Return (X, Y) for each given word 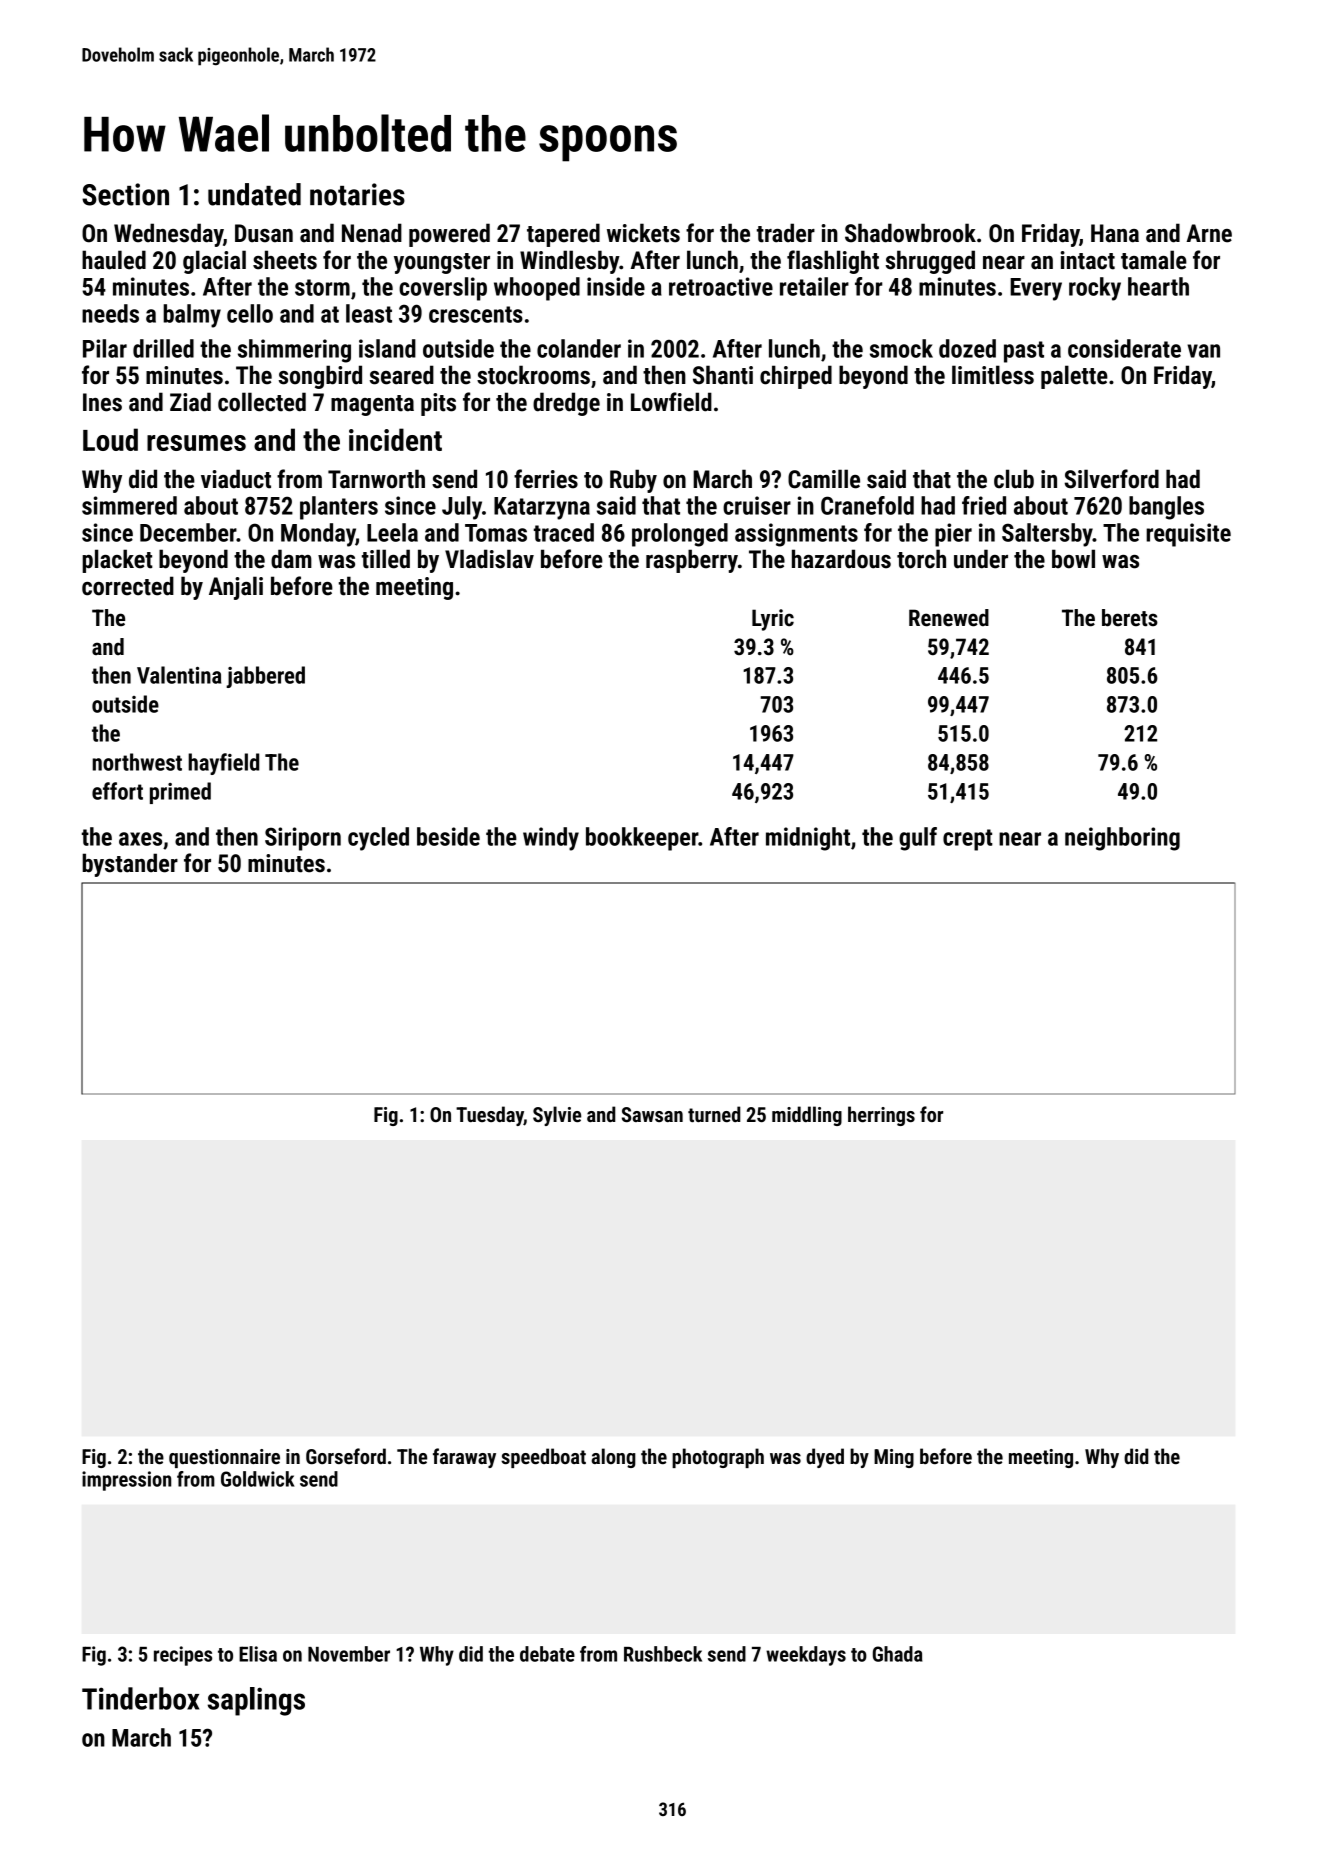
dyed (825, 1458)
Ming (894, 1458)
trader (786, 233)
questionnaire (224, 1458)
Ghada (898, 1654)
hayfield (223, 764)
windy (551, 839)
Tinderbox (140, 1698)
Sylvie (557, 1116)
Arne (1209, 233)
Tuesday (490, 1116)
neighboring (1122, 839)
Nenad (372, 233)
